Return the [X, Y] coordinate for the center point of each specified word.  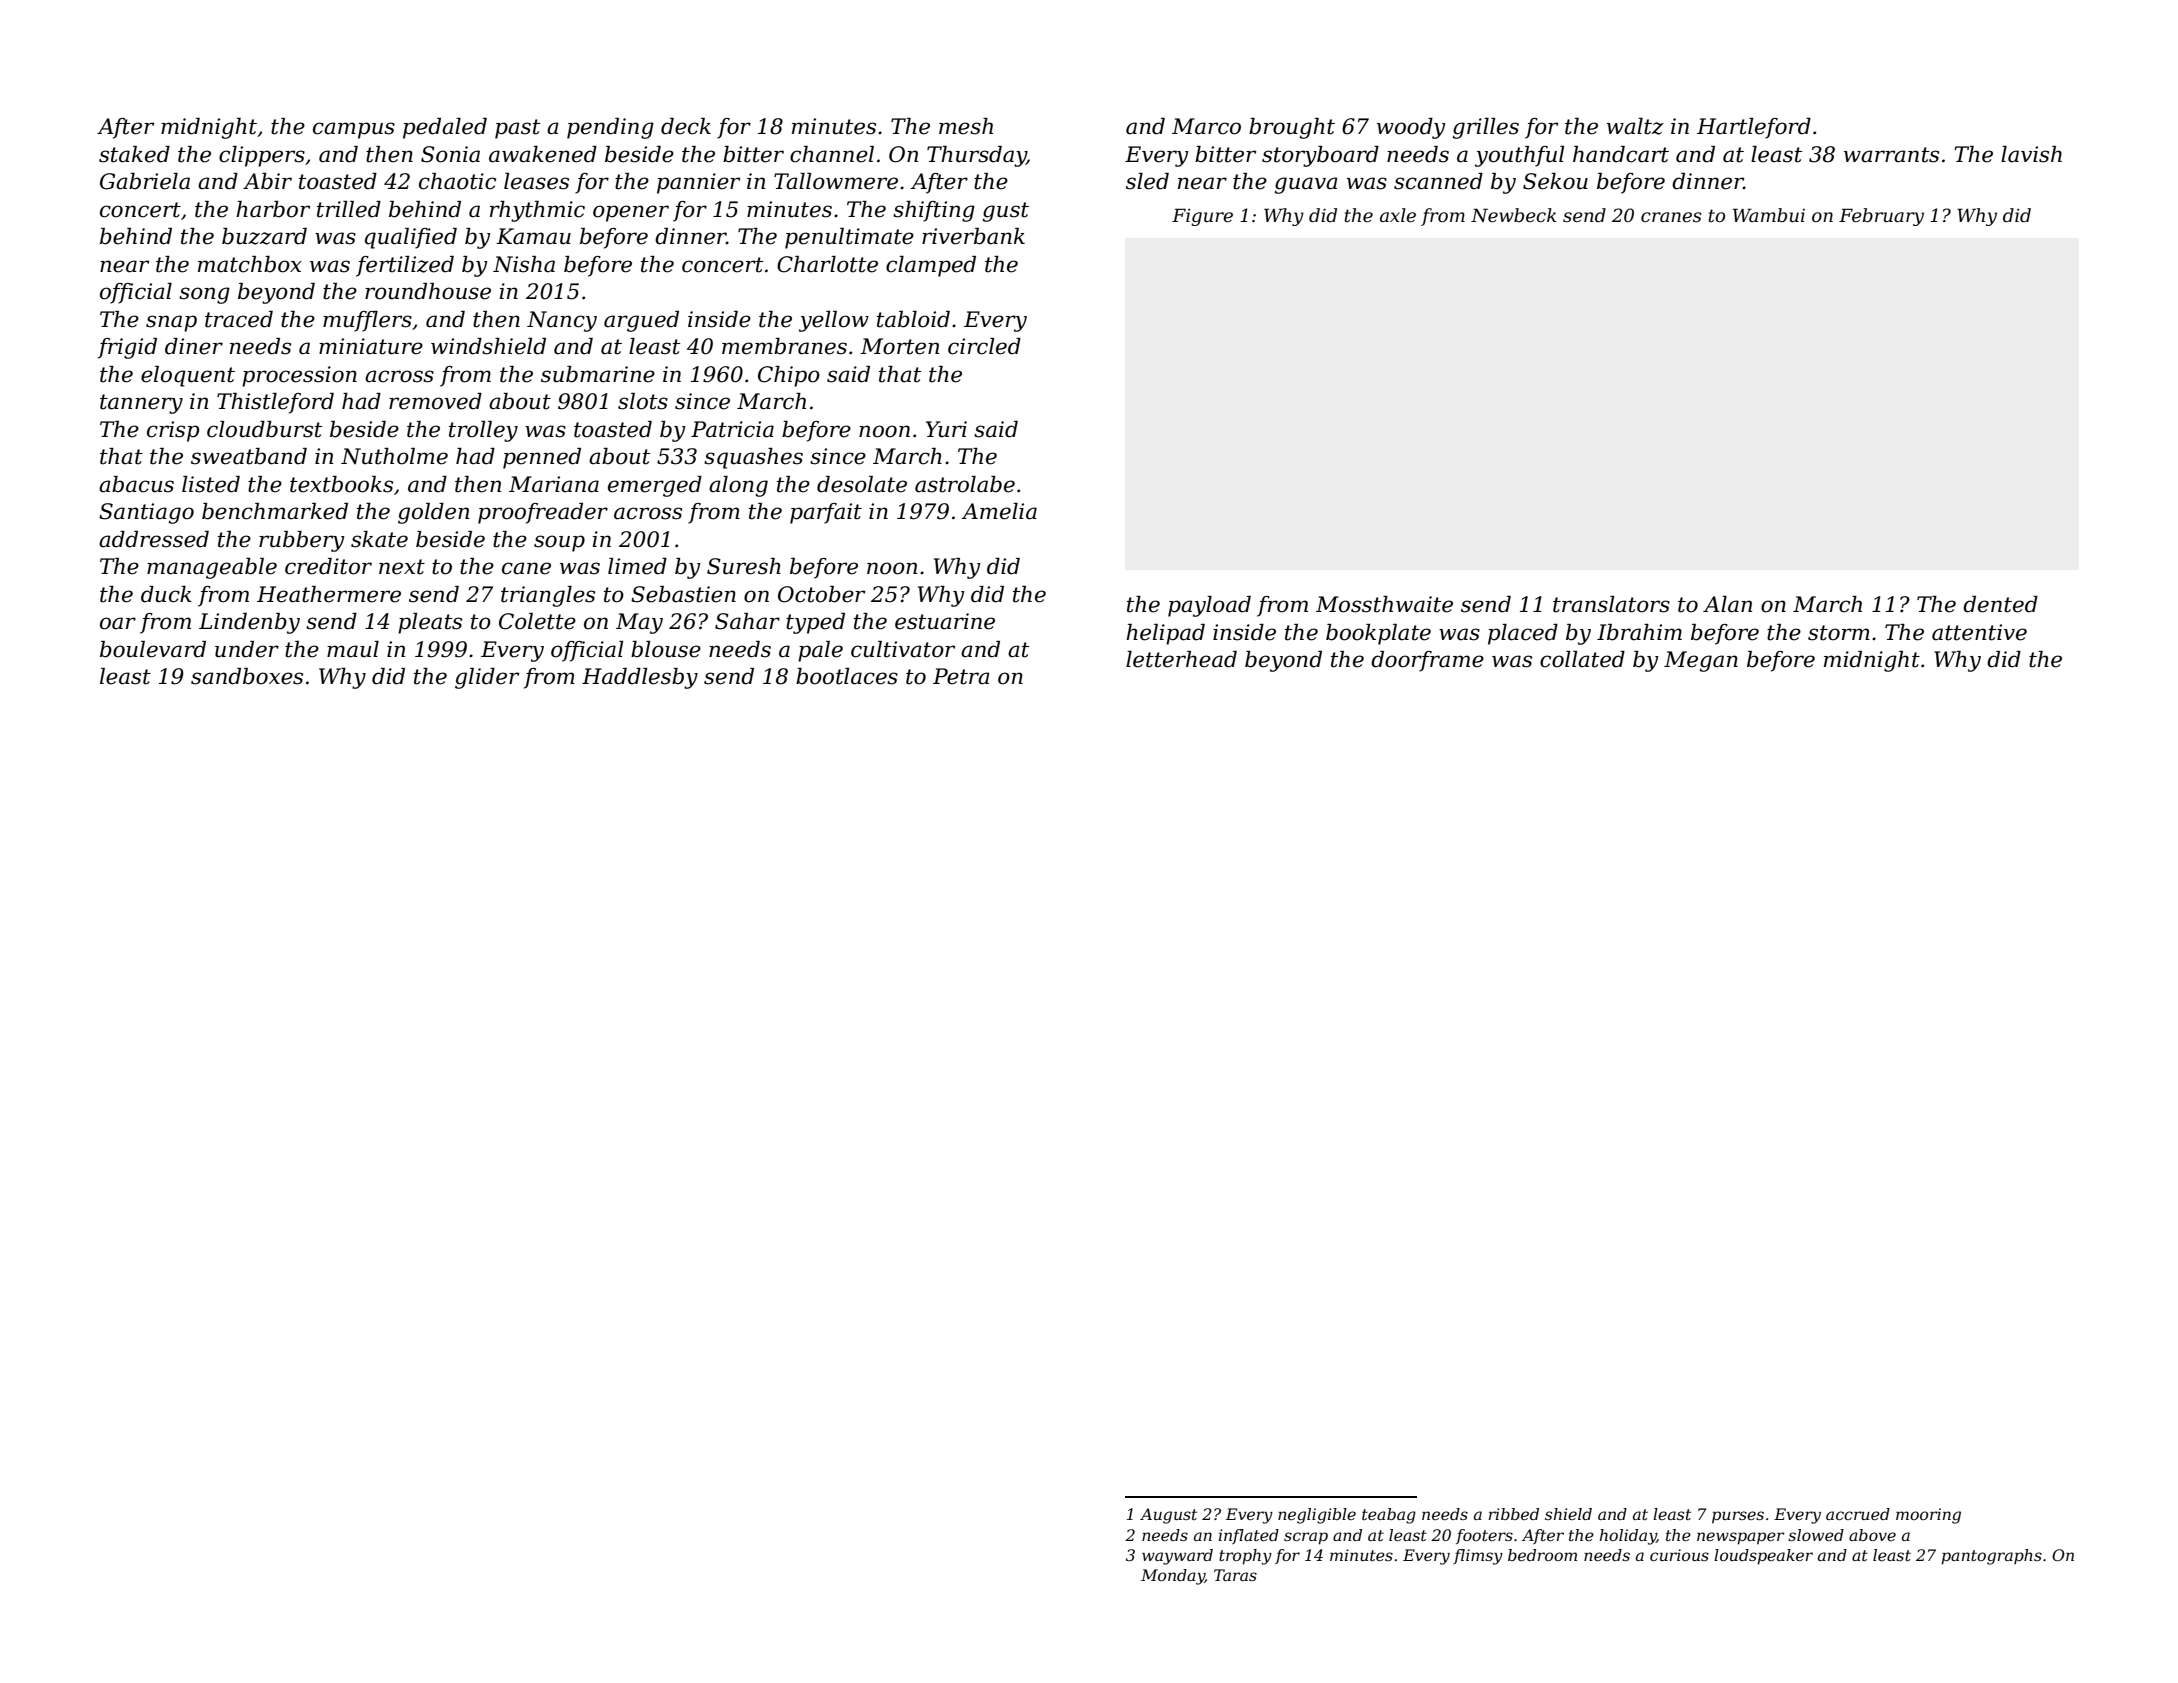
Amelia [999, 511]
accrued [1858, 1514]
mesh [966, 126]
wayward [1177, 1557]
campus [354, 130]
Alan [1727, 604]
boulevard [153, 649]
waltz [1635, 126]
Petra [961, 676]
